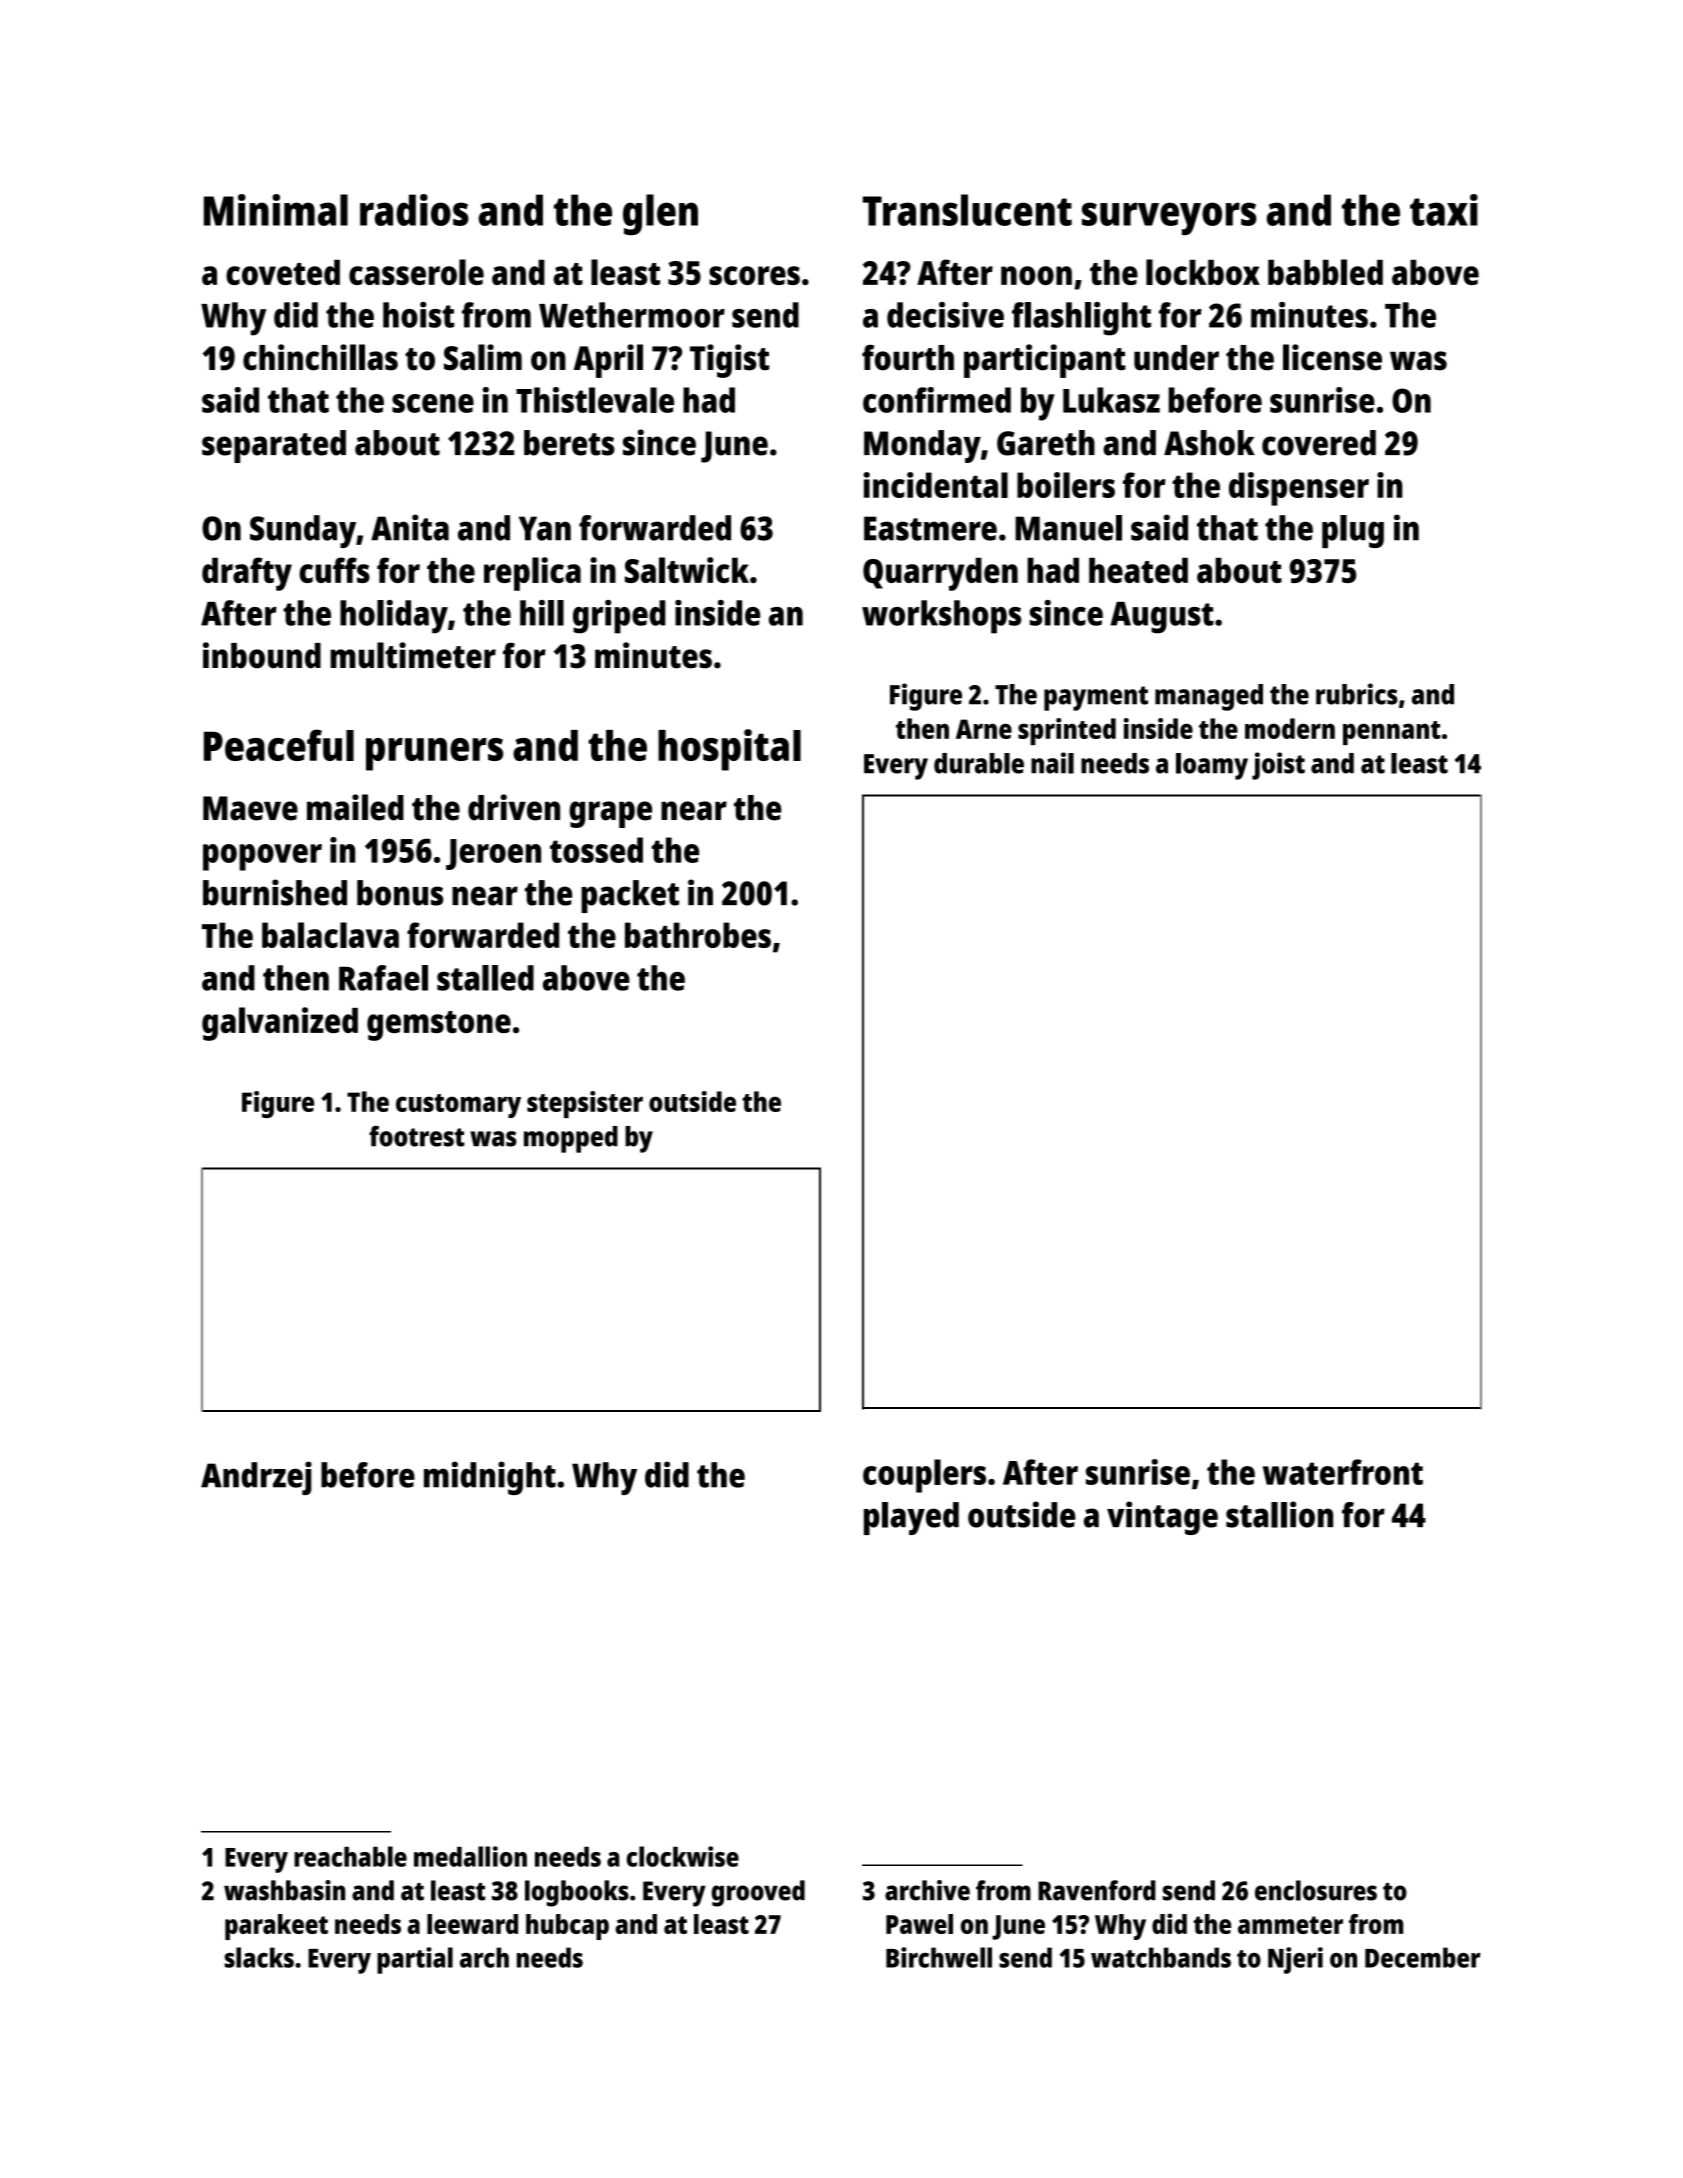 Image resolution: width=1683 pixels, height=2178 pixels. I want to click on Birchwell, so click(939, 1957).
